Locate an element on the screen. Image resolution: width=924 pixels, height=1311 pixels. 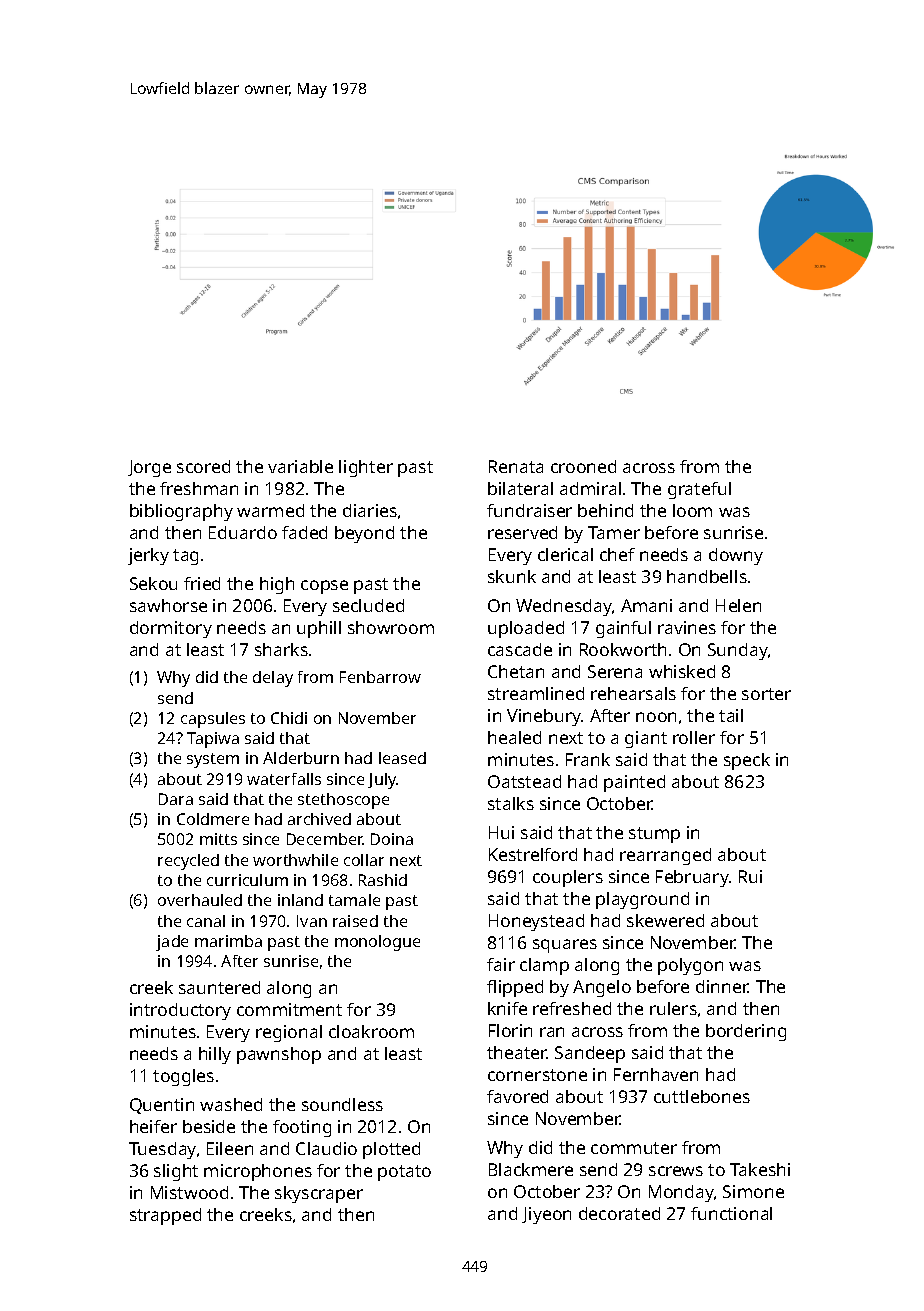
leased is located at coordinates (402, 758).
